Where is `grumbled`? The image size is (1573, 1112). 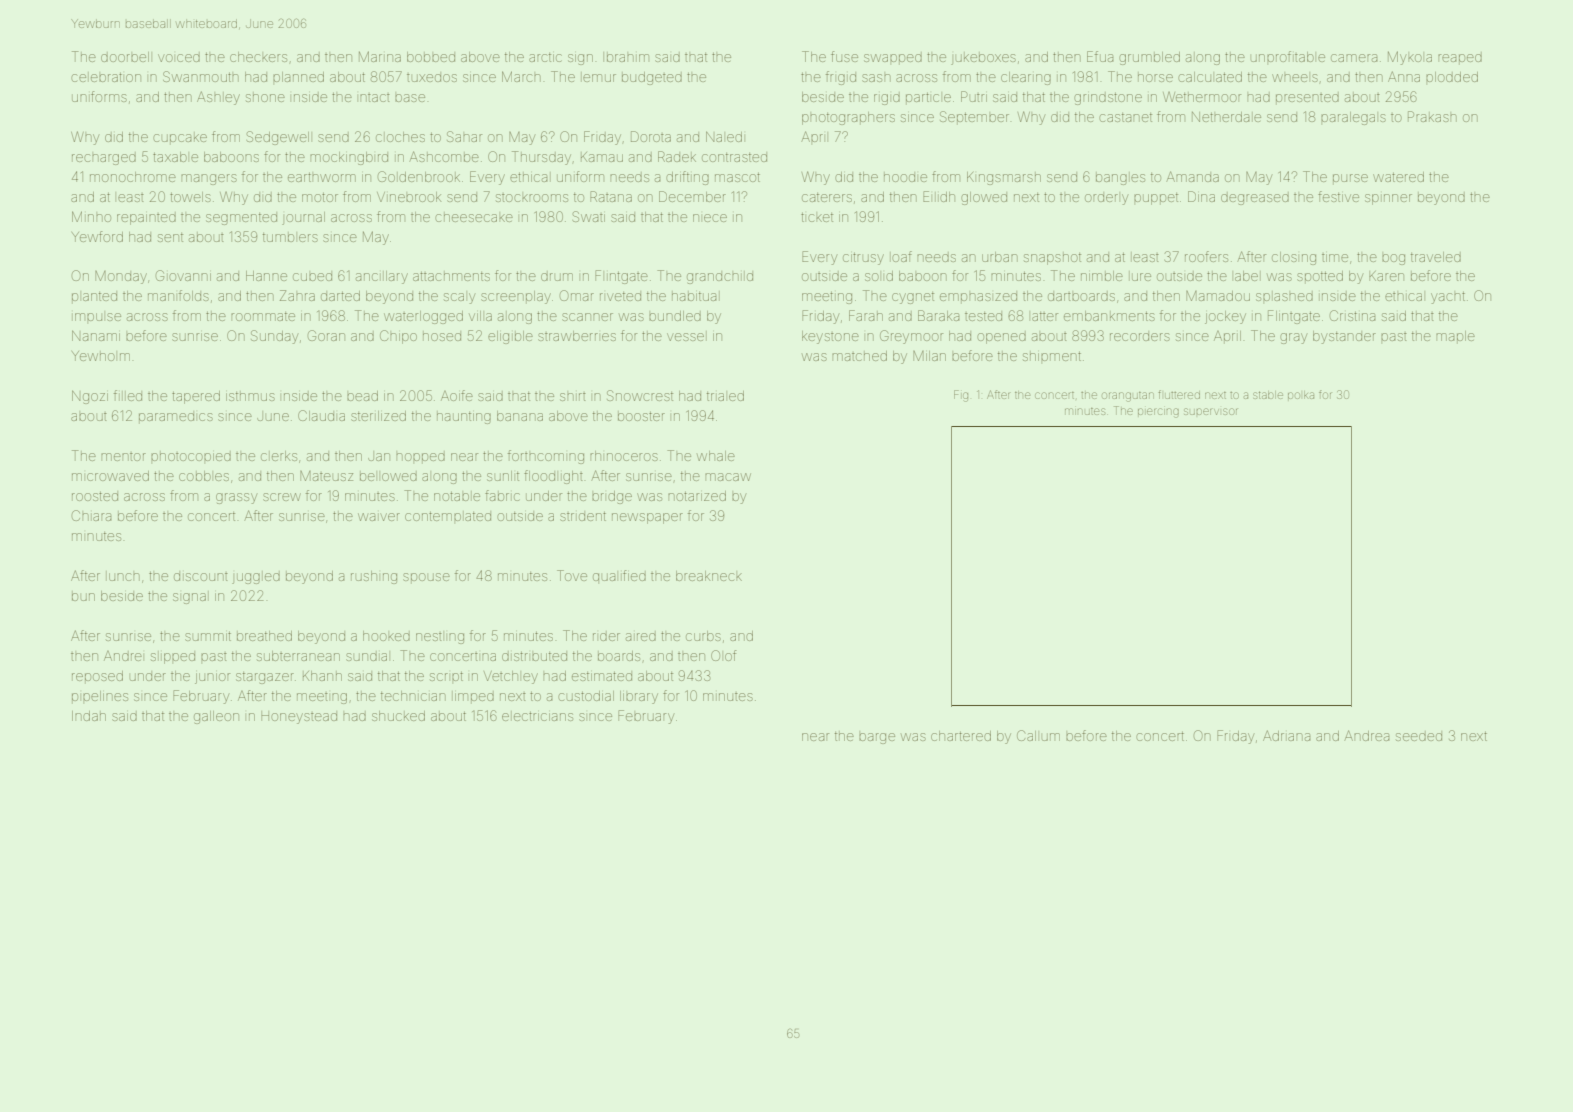 grumbled is located at coordinates (1149, 58).
